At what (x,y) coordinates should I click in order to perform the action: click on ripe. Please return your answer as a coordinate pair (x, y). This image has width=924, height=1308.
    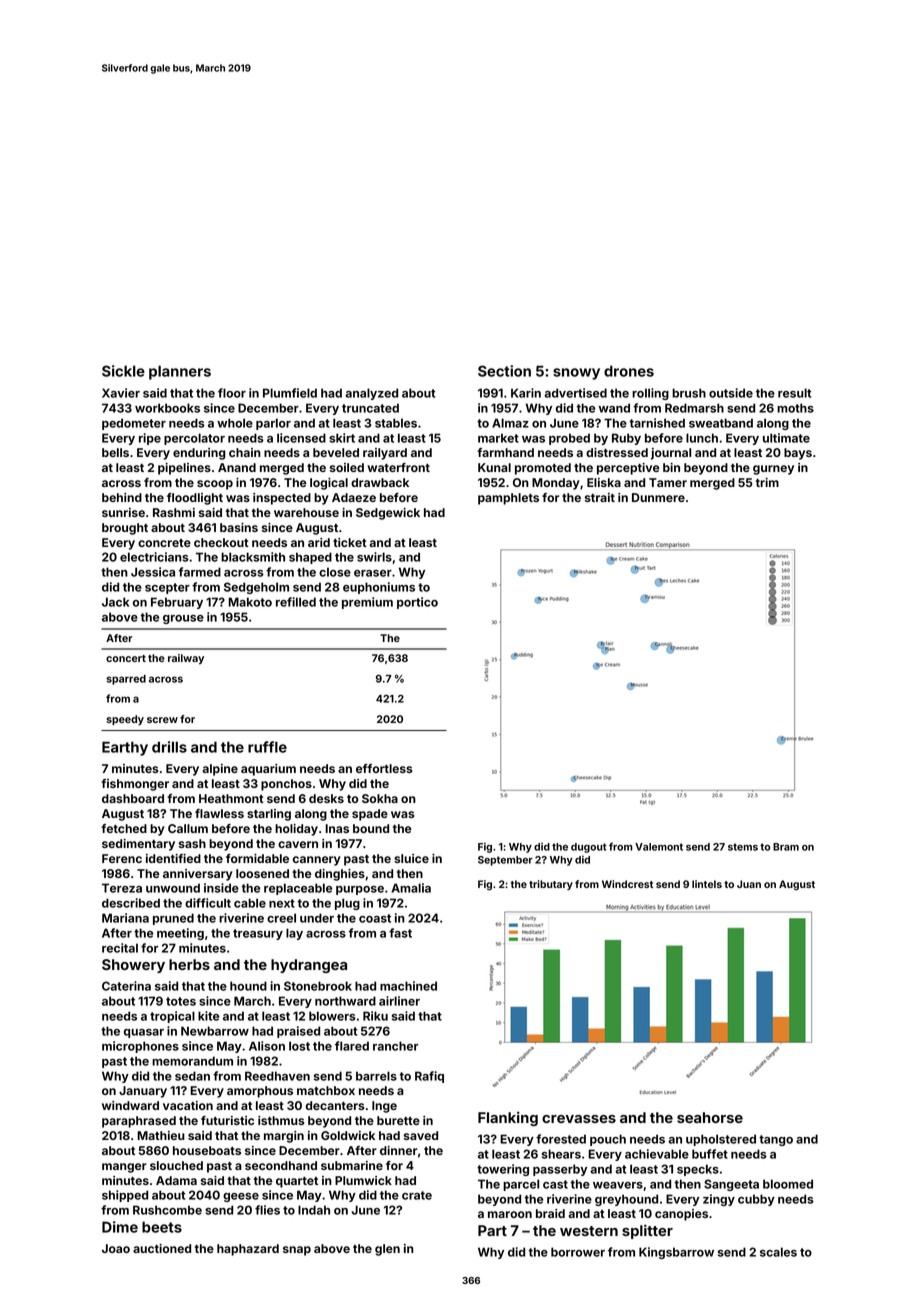
    Looking at the image, I should click on (150, 439).
